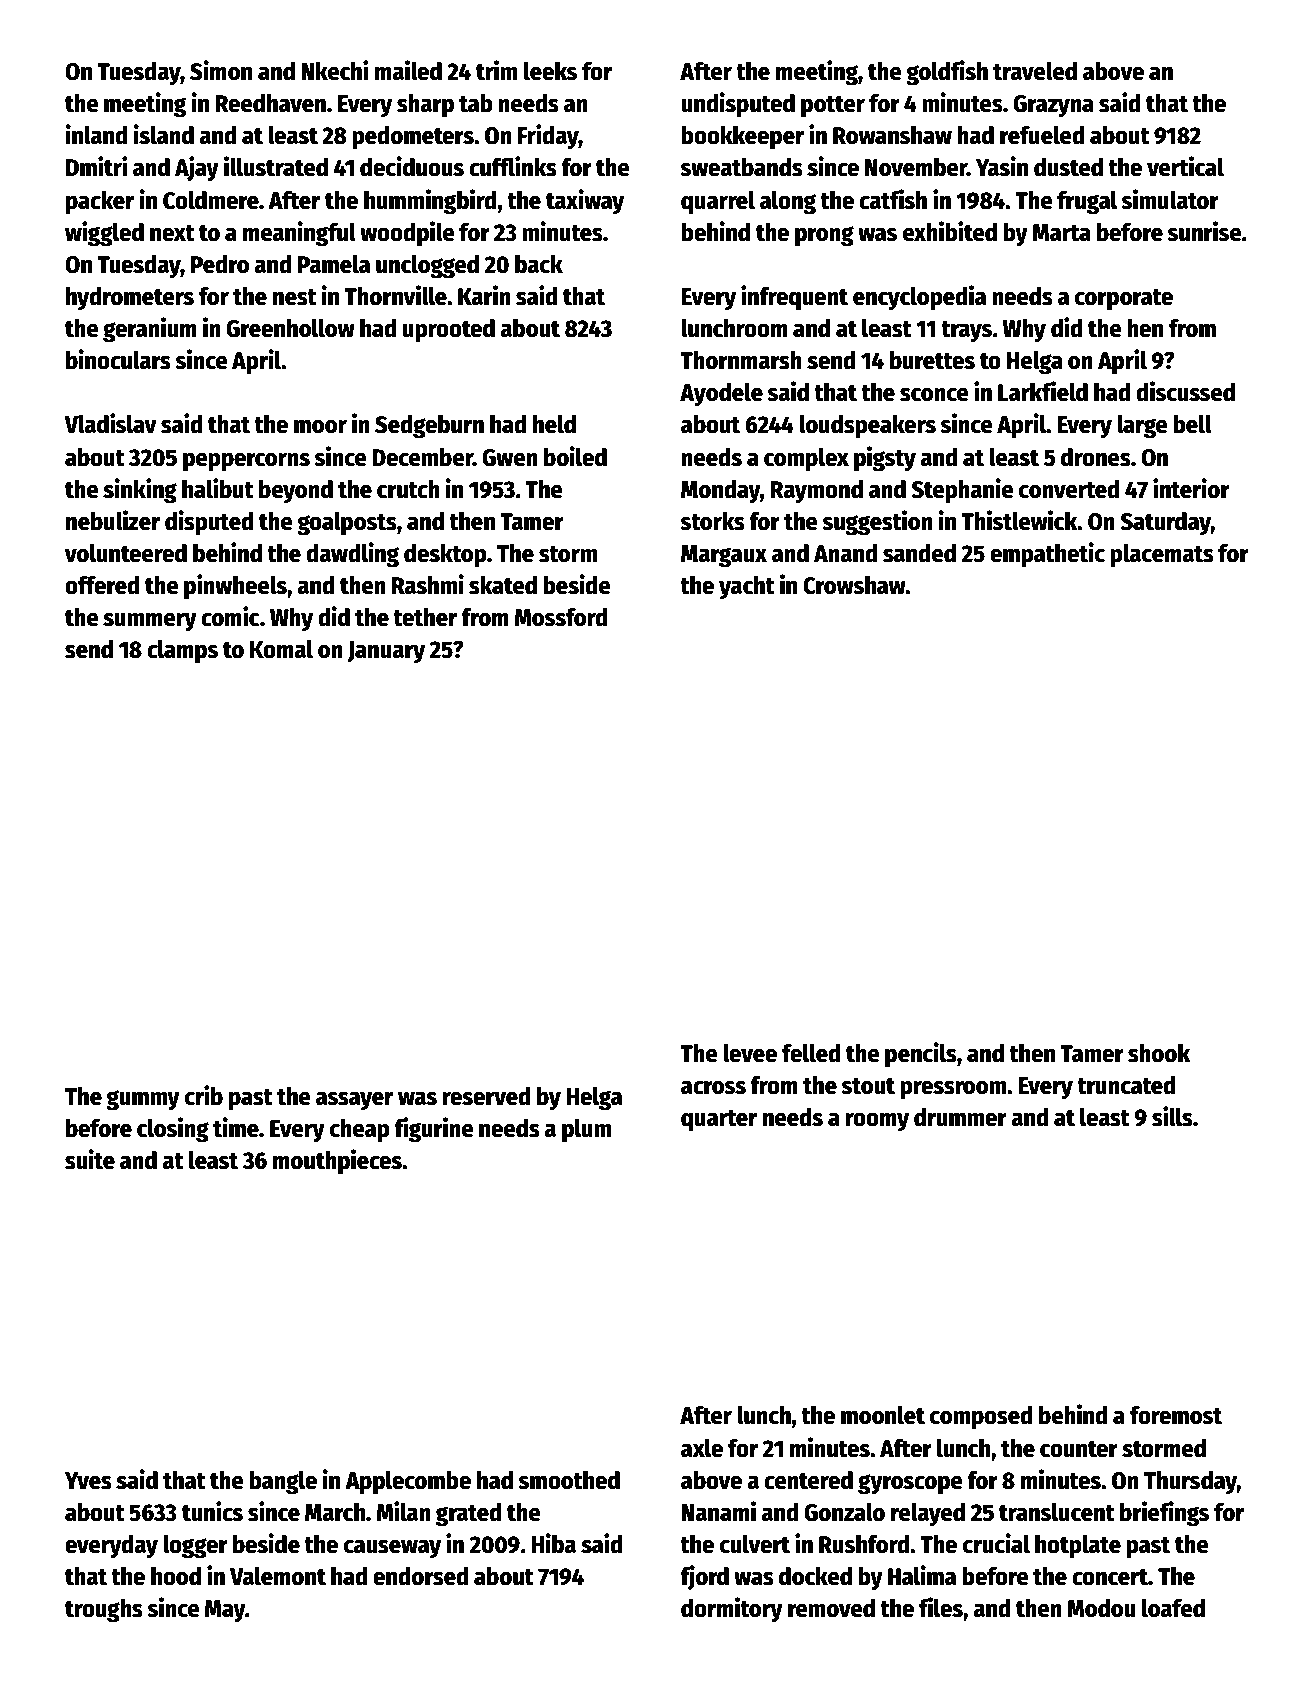 This screenshot has width=1314, height=1701. What do you see at coordinates (539, 264) in the screenshot?
I see `back` at bounding box center [539, 264].
